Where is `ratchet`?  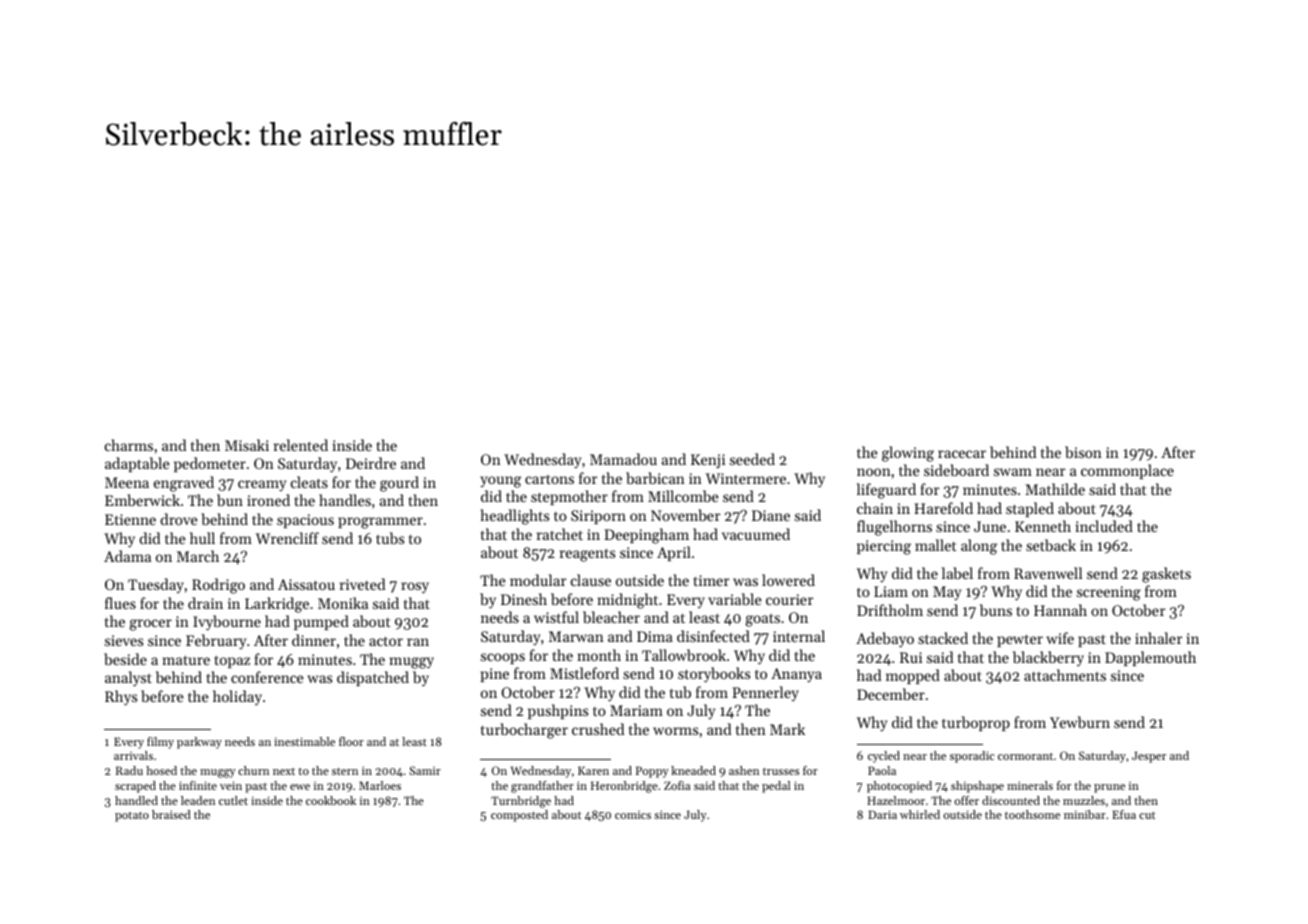 ratchet is located at coordinates (560, 534).
